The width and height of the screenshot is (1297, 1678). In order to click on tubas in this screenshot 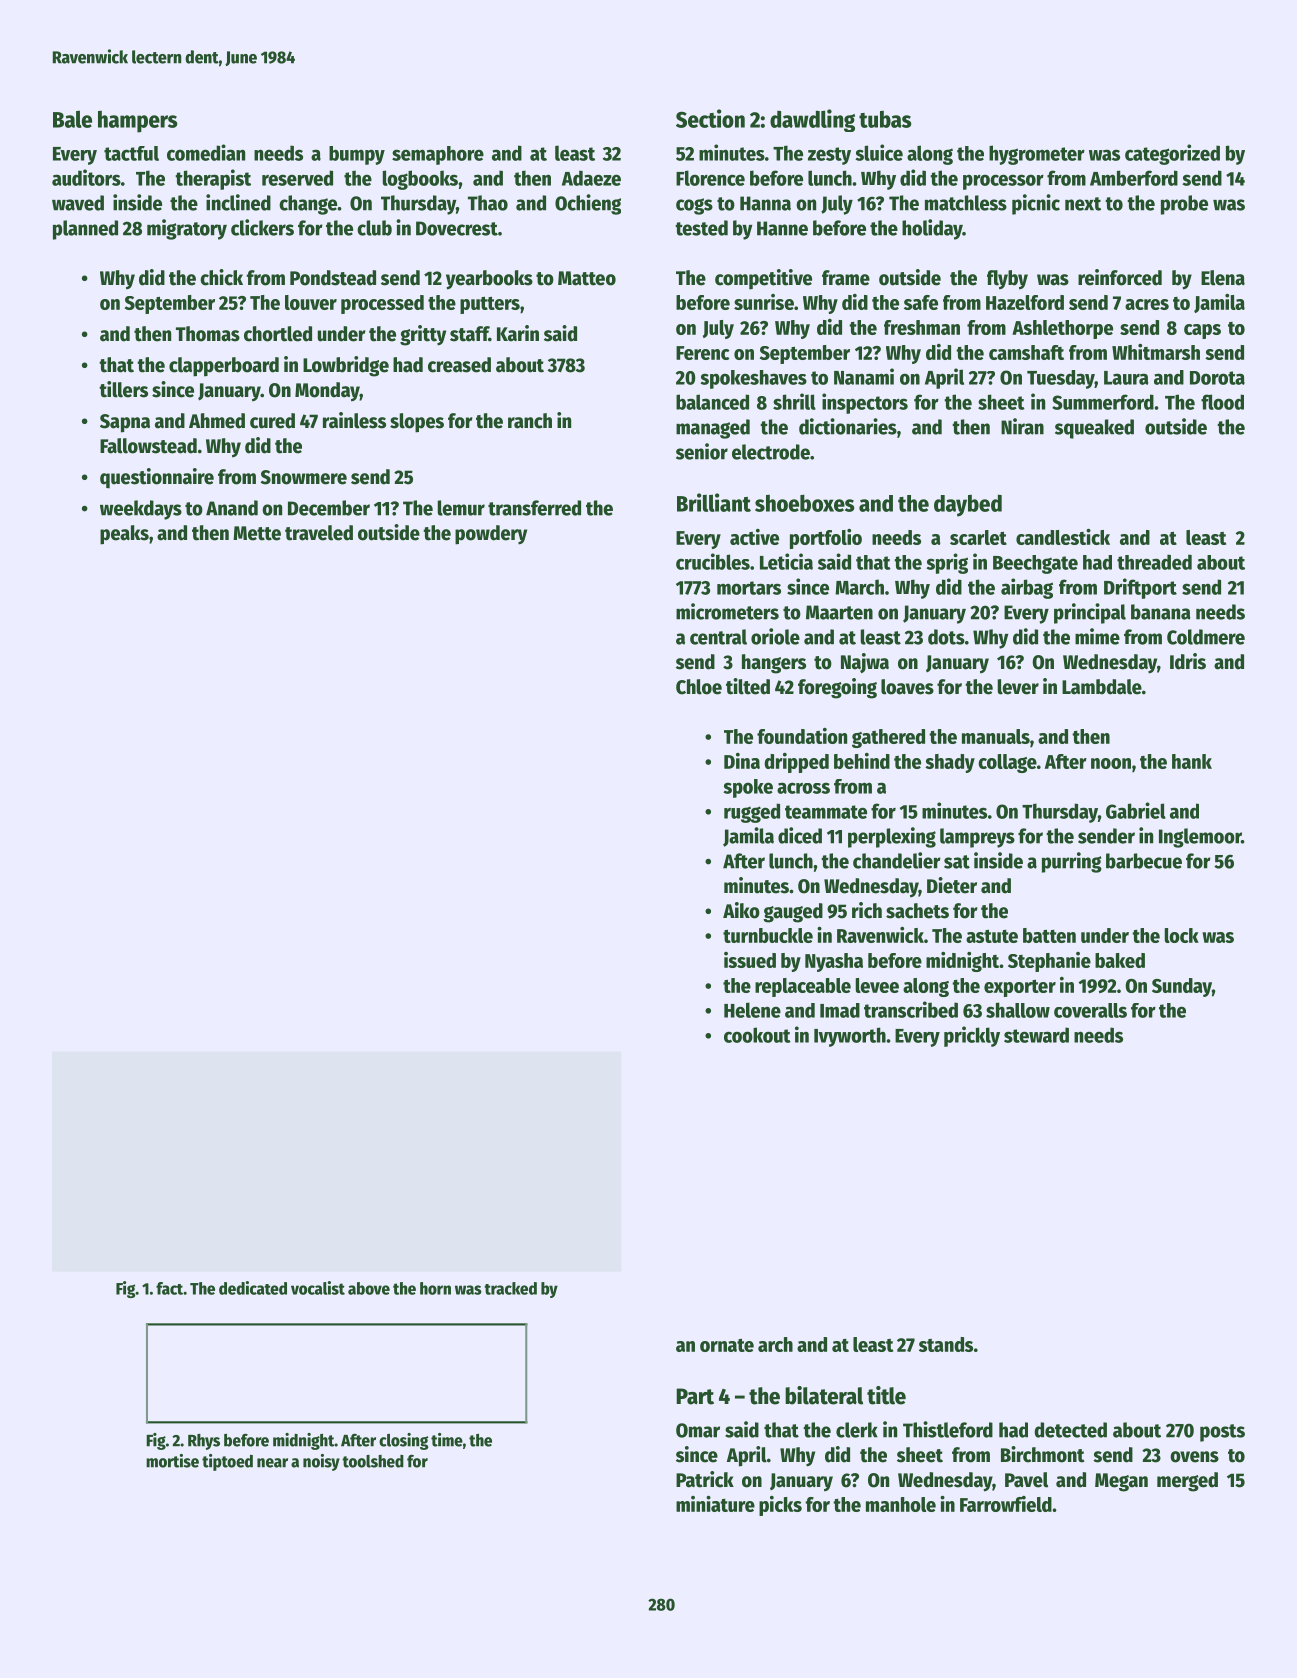, I will do `click(885, 119)`.
